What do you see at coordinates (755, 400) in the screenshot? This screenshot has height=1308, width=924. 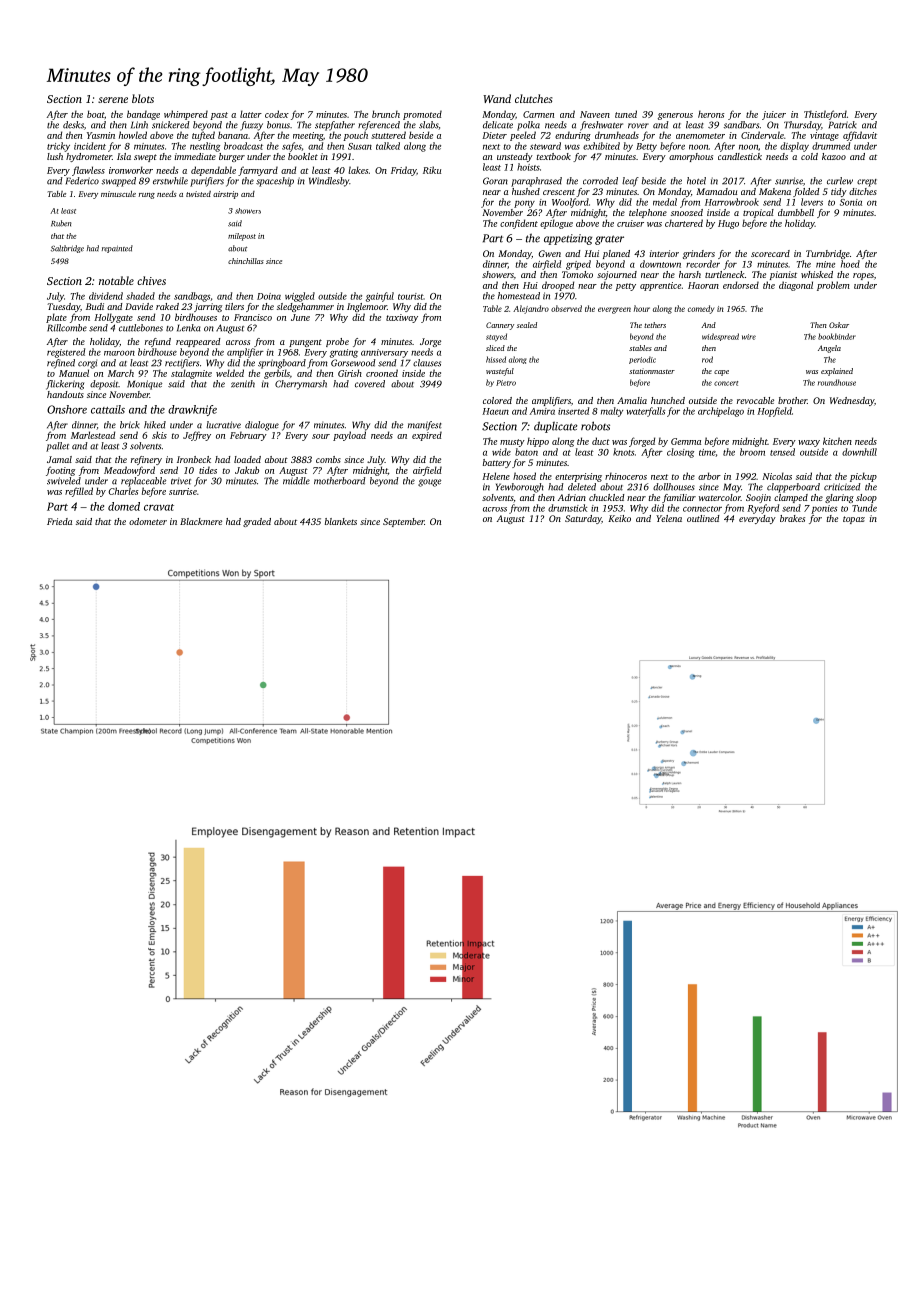 I see `revocable` at bounding box center [755, 400].
